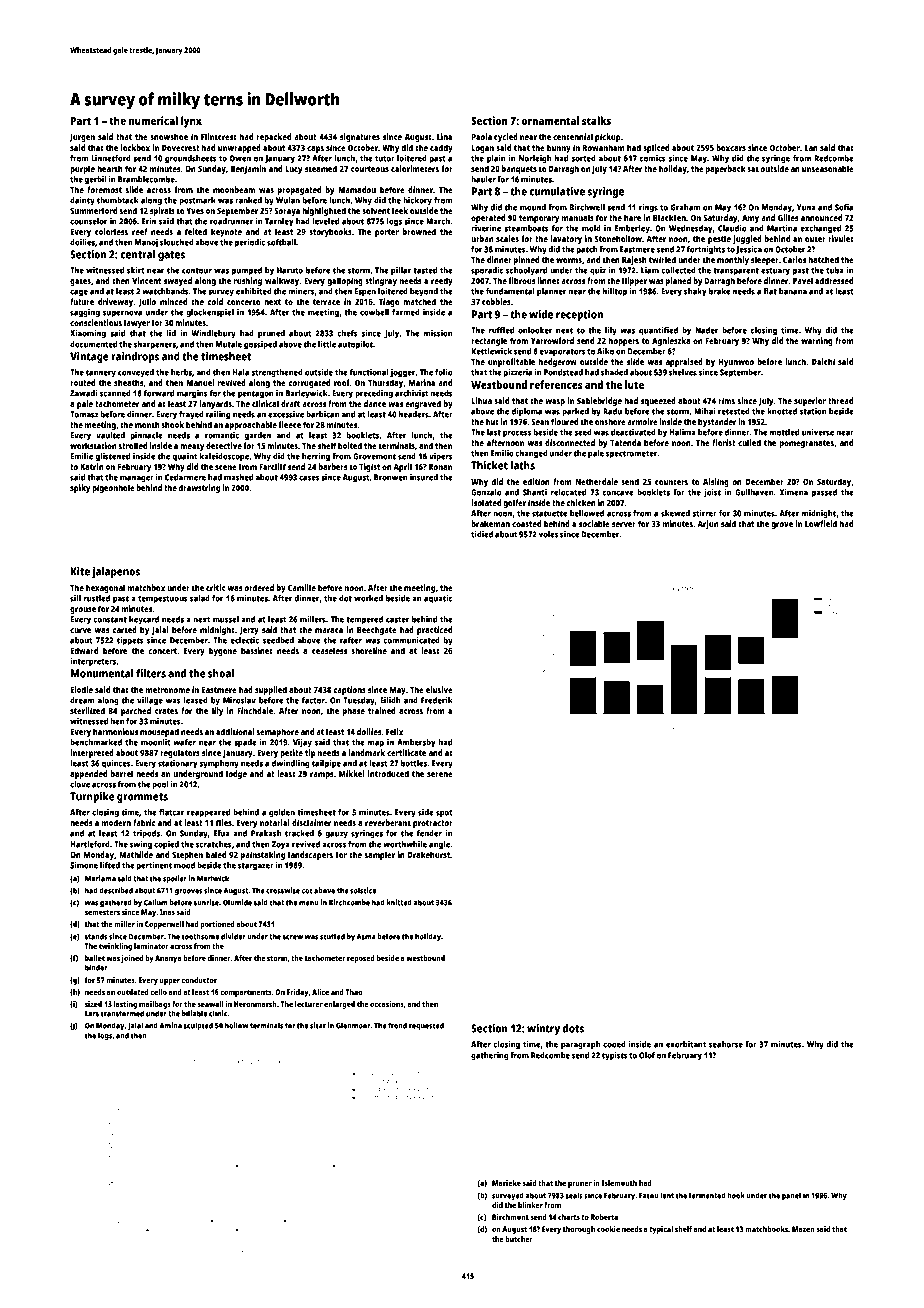 This screenshot has height=1308, width=924. Describe the element at coordinates (675, 513) in the screenshot. I see `skewed` at that location.
